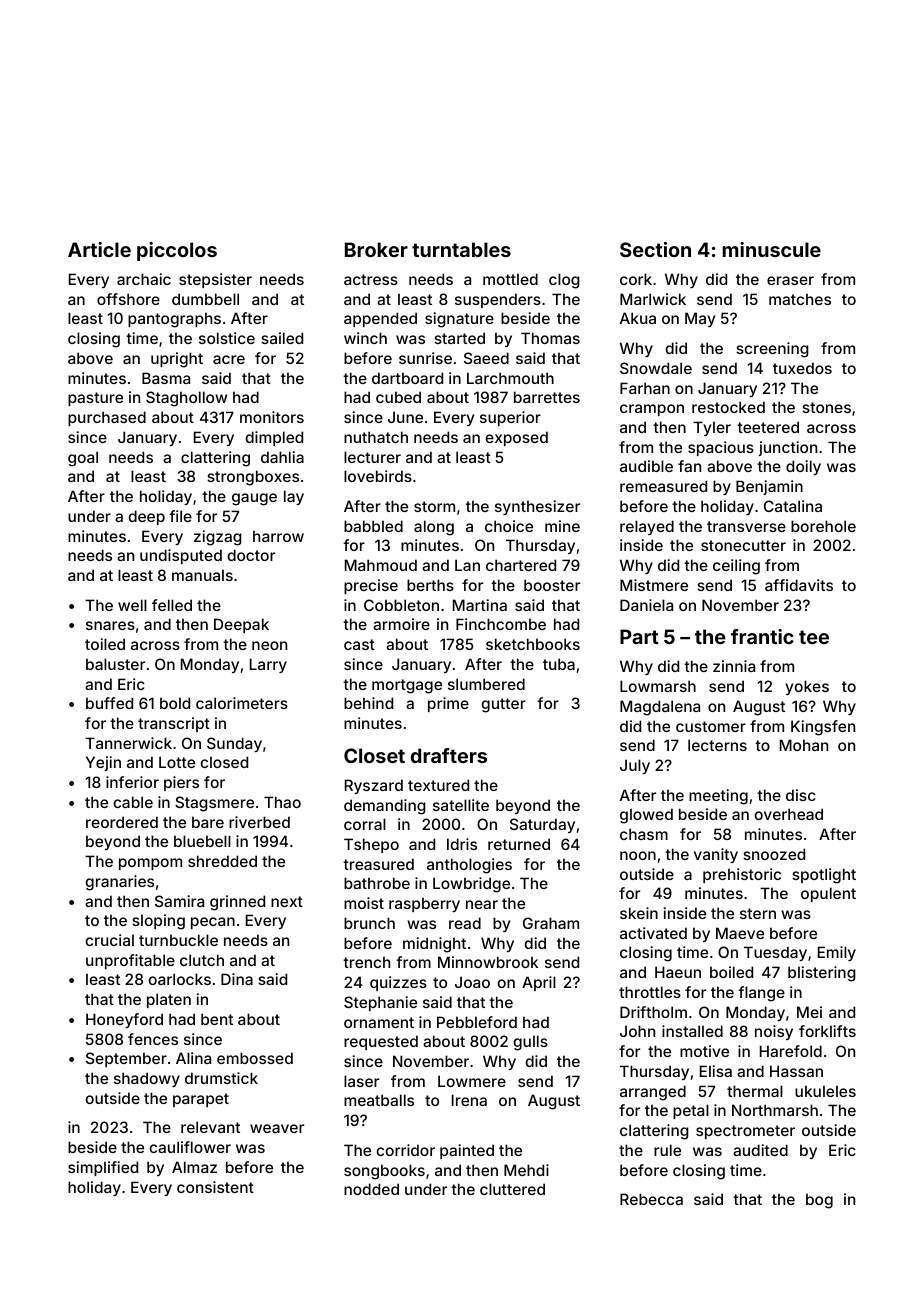 This page has height=1308, width=924. What do you see at coordinates (655, 249) in the page?
I see `Section` at bounding box center [655, 249].
